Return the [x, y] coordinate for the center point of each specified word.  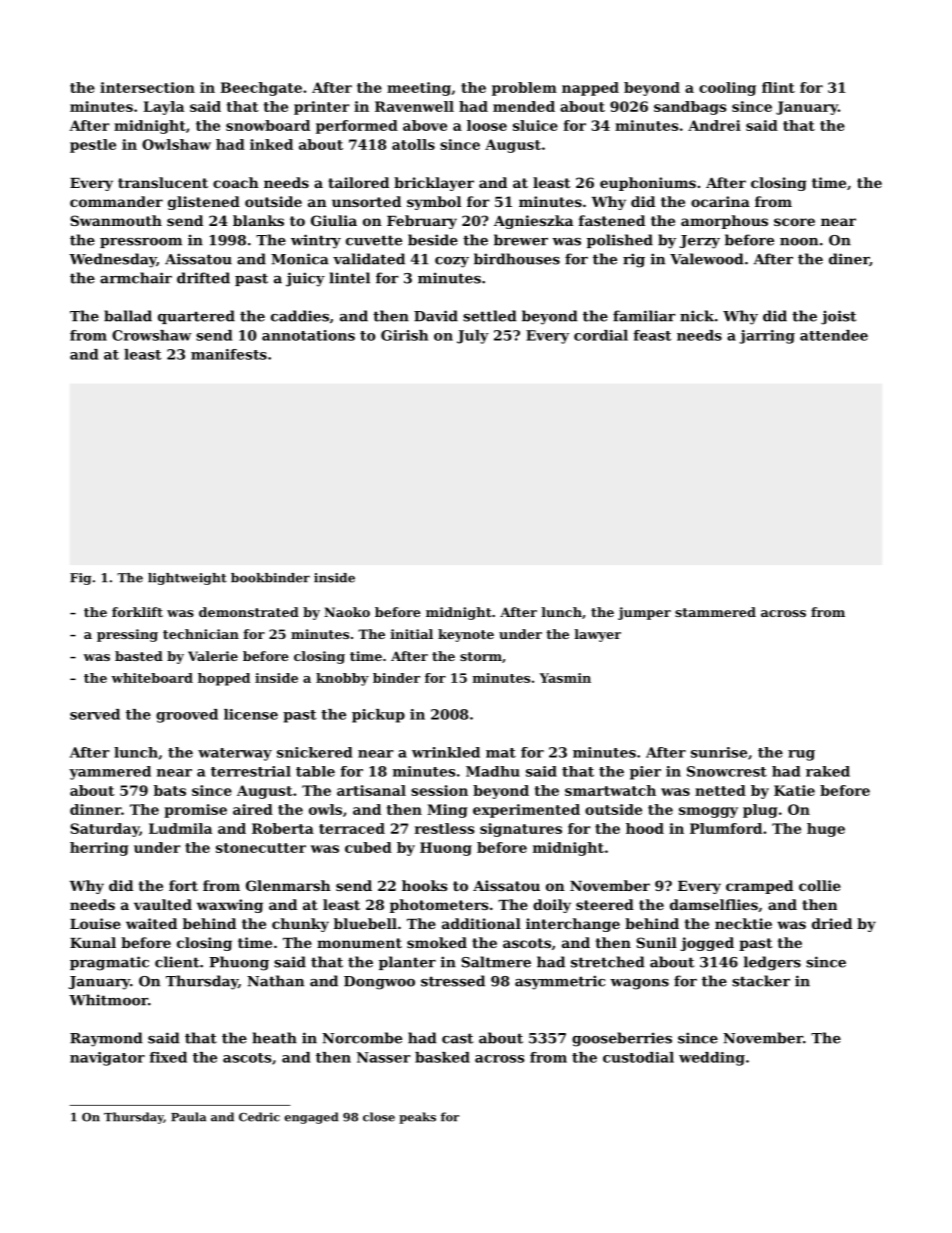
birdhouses [517, 259]
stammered [715, 612]
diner [849, 259]
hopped [224, 679]
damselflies [714, 904]
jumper [644, 613]
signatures [521, 830]
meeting [419, 89]
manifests [229, 354]
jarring [767, 337]
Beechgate [261, 89]
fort [183, 885]
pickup [378, 716]
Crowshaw [152, 335]
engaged [311, 1118]
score [794, 222]
